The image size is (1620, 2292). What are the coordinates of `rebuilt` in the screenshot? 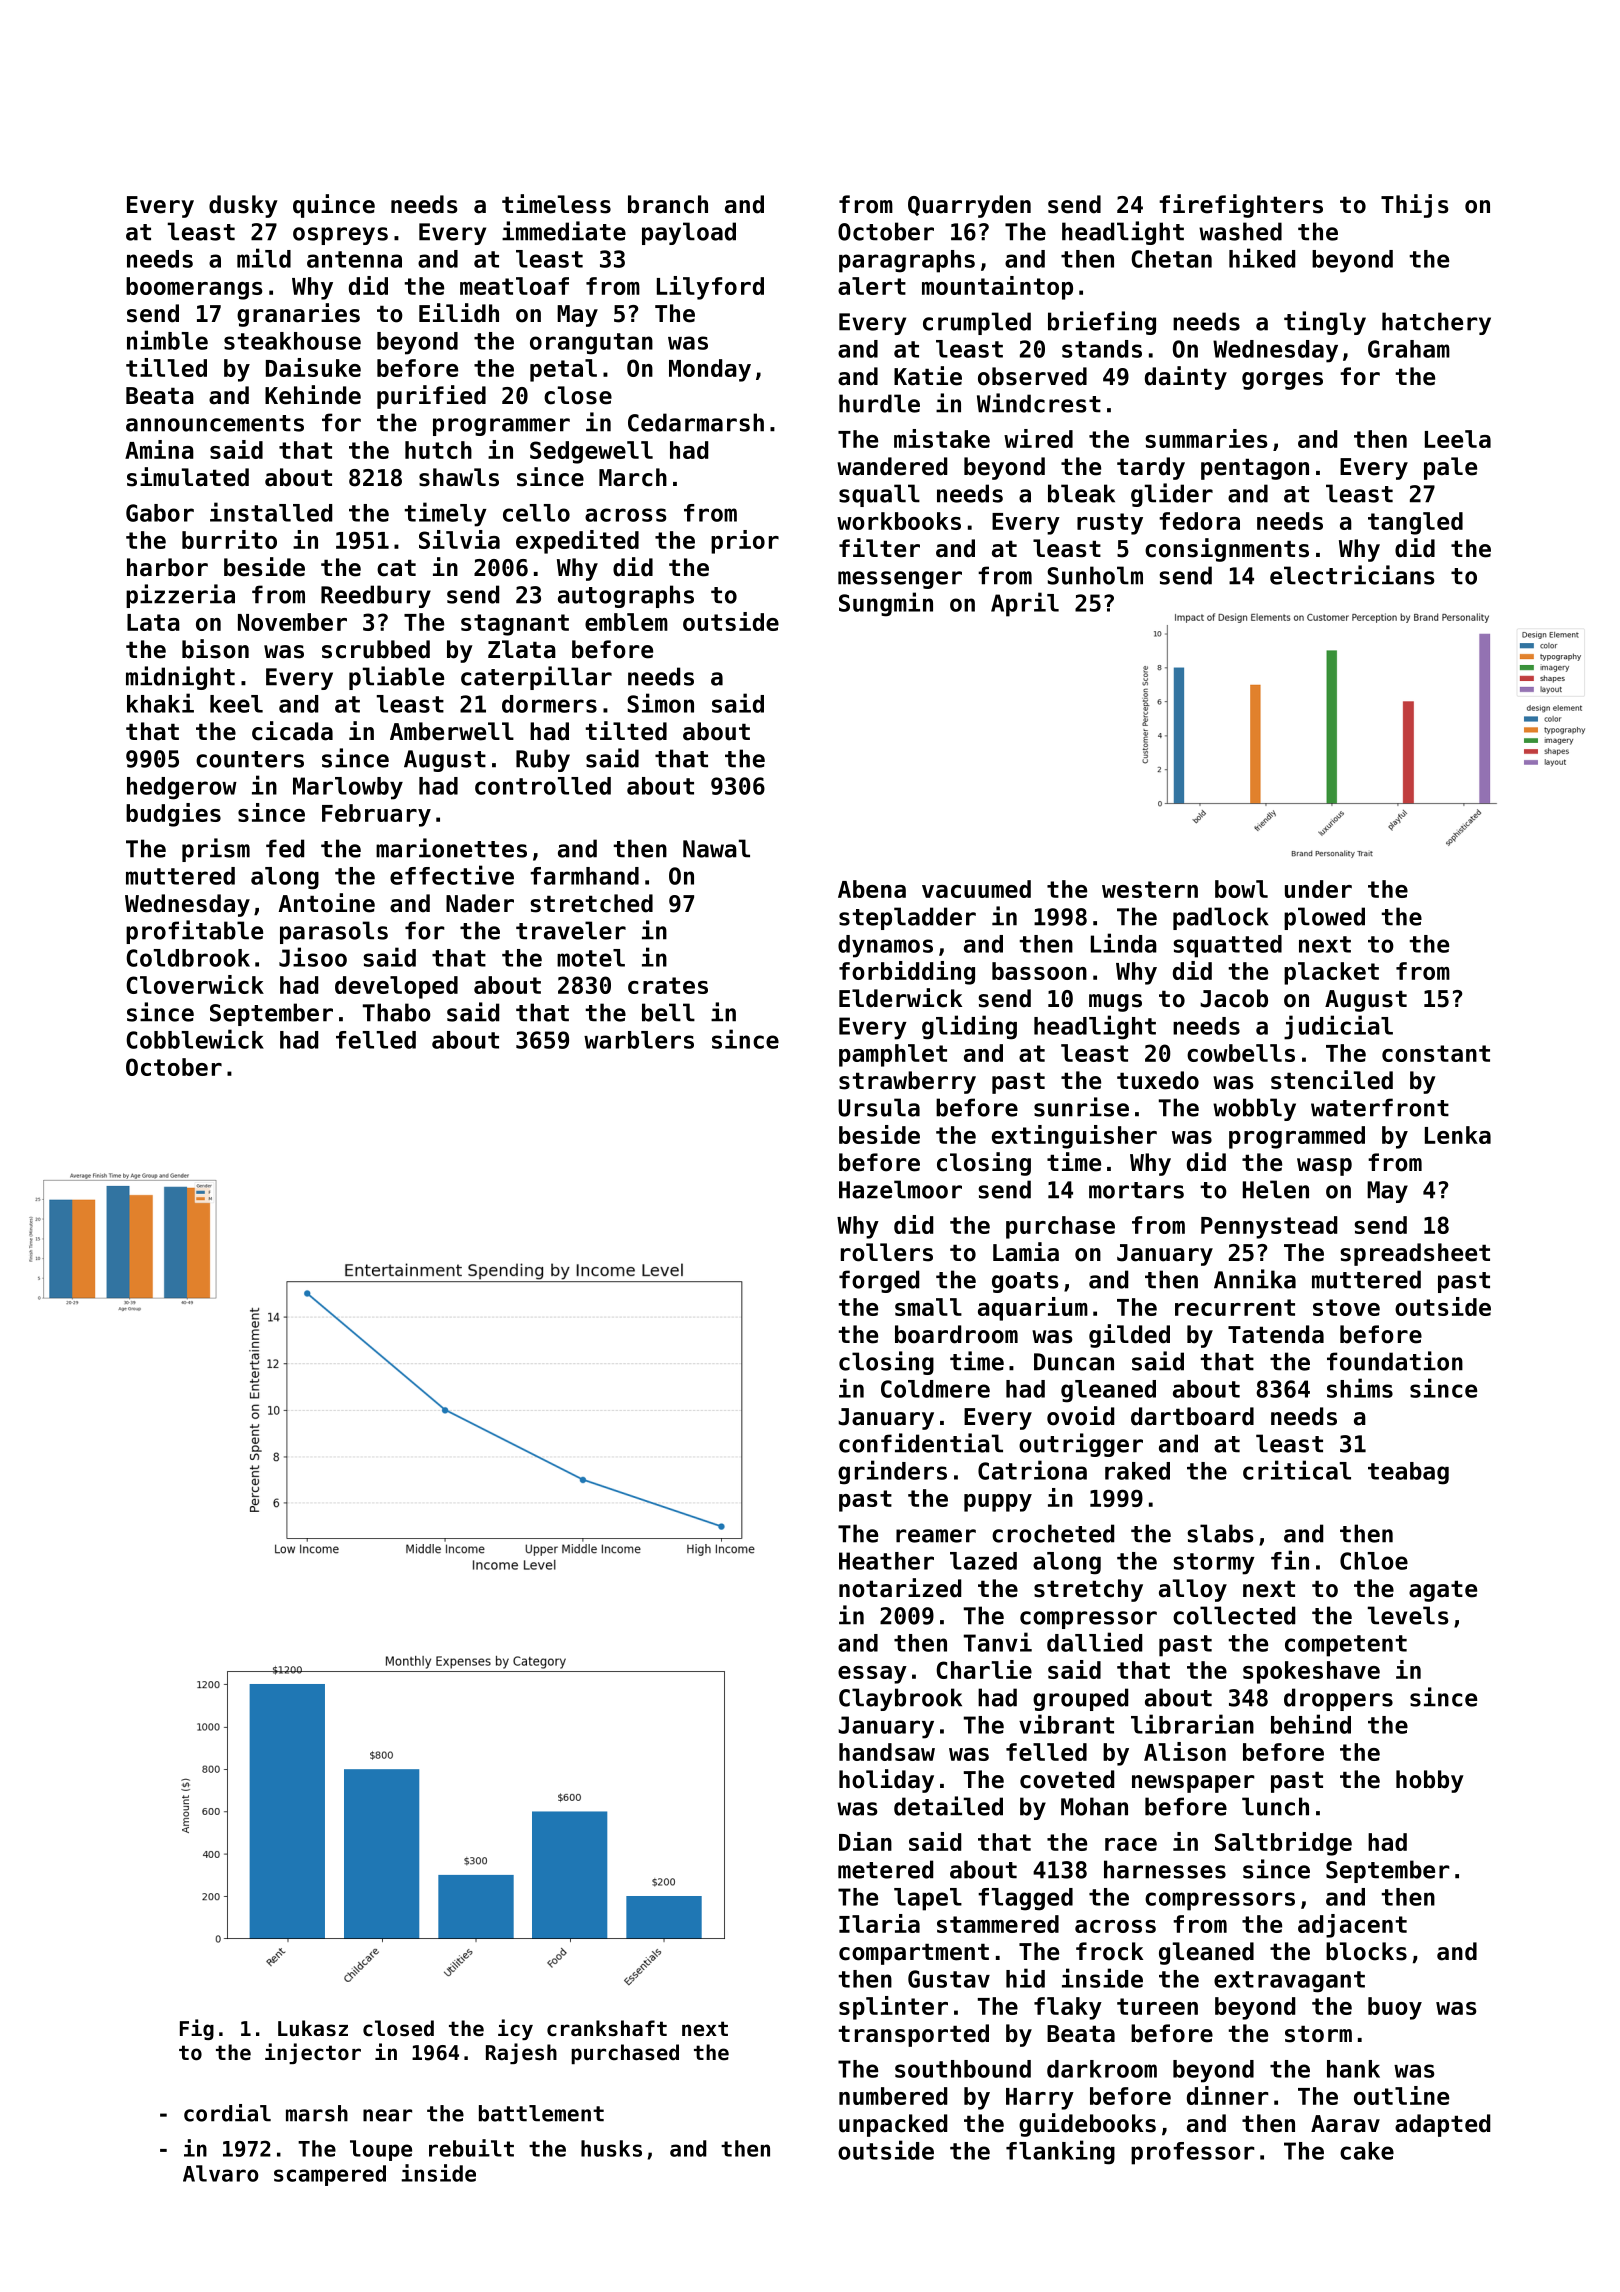 It's located at (471, 2148).
